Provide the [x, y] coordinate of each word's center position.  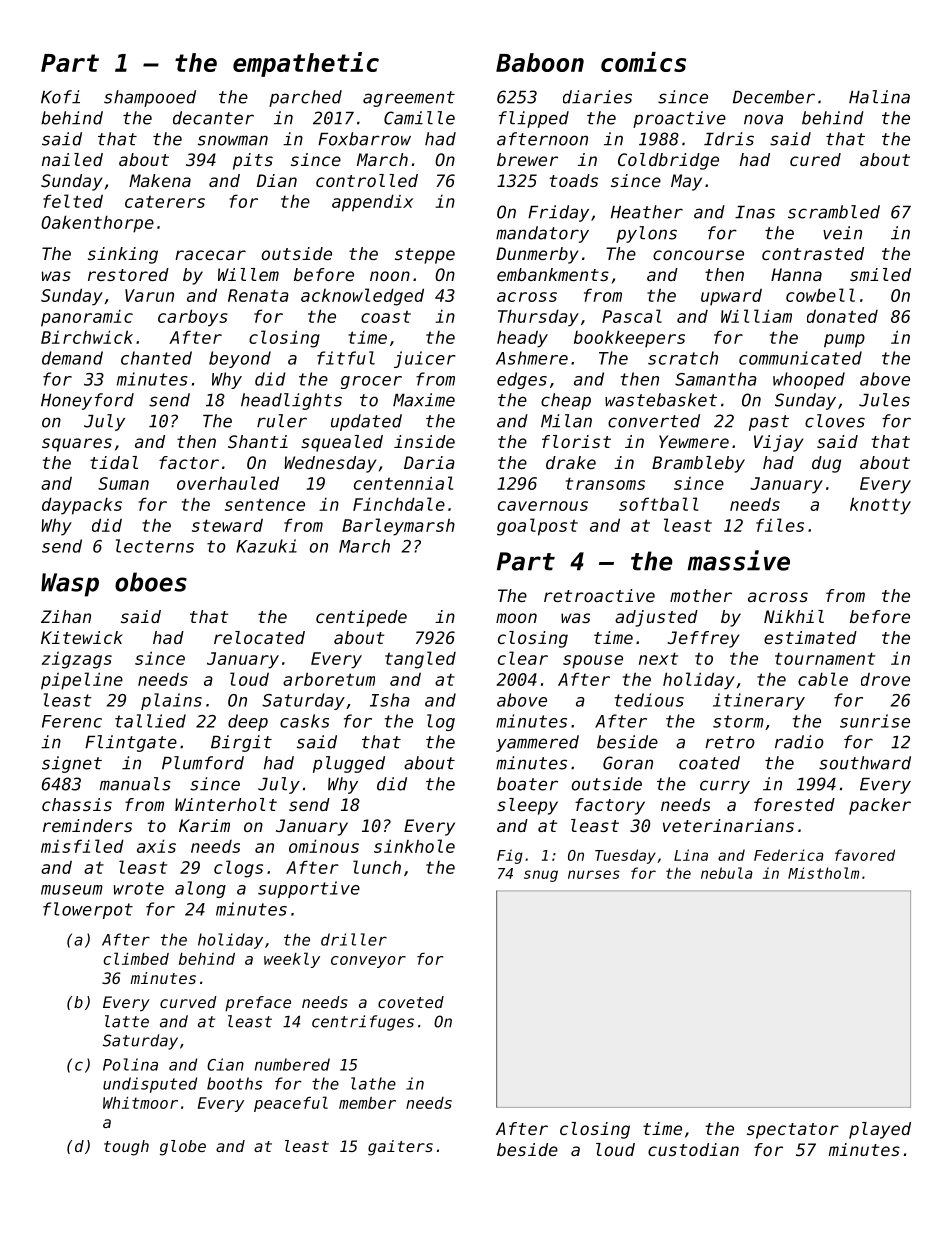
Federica [789, 855]
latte [127, 1021]
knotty [880, 506]
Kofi [60, 97]
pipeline [82, 681]
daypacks [82, 506]
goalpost [537, 527]
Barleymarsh [398, 527]
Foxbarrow [364, 139]
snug [541, 876]
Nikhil [794, 616]
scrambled [834, 212]
